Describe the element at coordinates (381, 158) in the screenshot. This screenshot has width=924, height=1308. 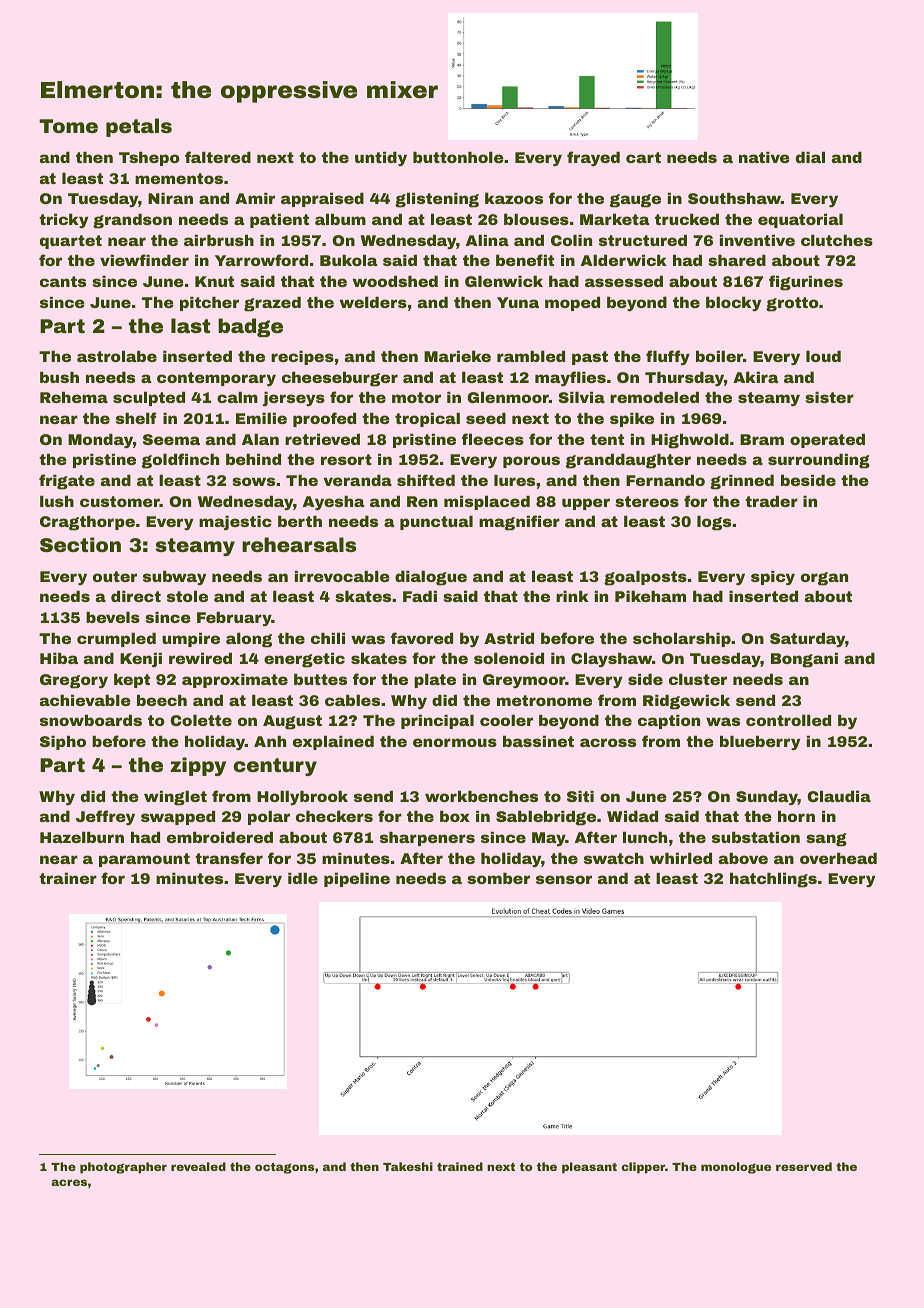
I see `untidy` at that location.
